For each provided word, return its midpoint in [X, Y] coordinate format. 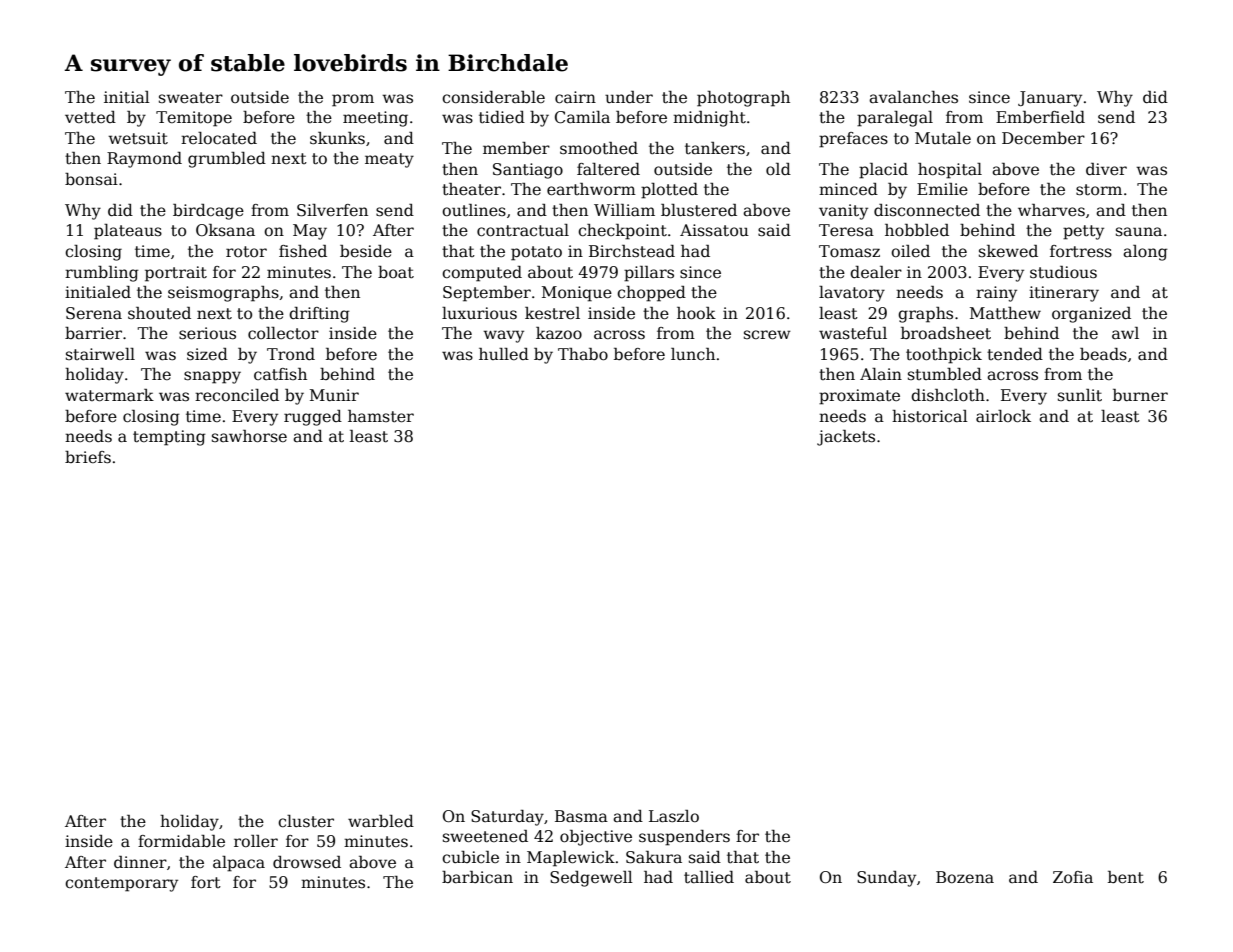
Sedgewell [591, 879]
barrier [93, 333]
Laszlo [674, 816]
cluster [306, 821]
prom [353, 100]
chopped [651, 294]
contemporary [121, 884]
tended [1015, 354]
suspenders [684, 838]
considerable [493, 97]
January [1050, 99]
